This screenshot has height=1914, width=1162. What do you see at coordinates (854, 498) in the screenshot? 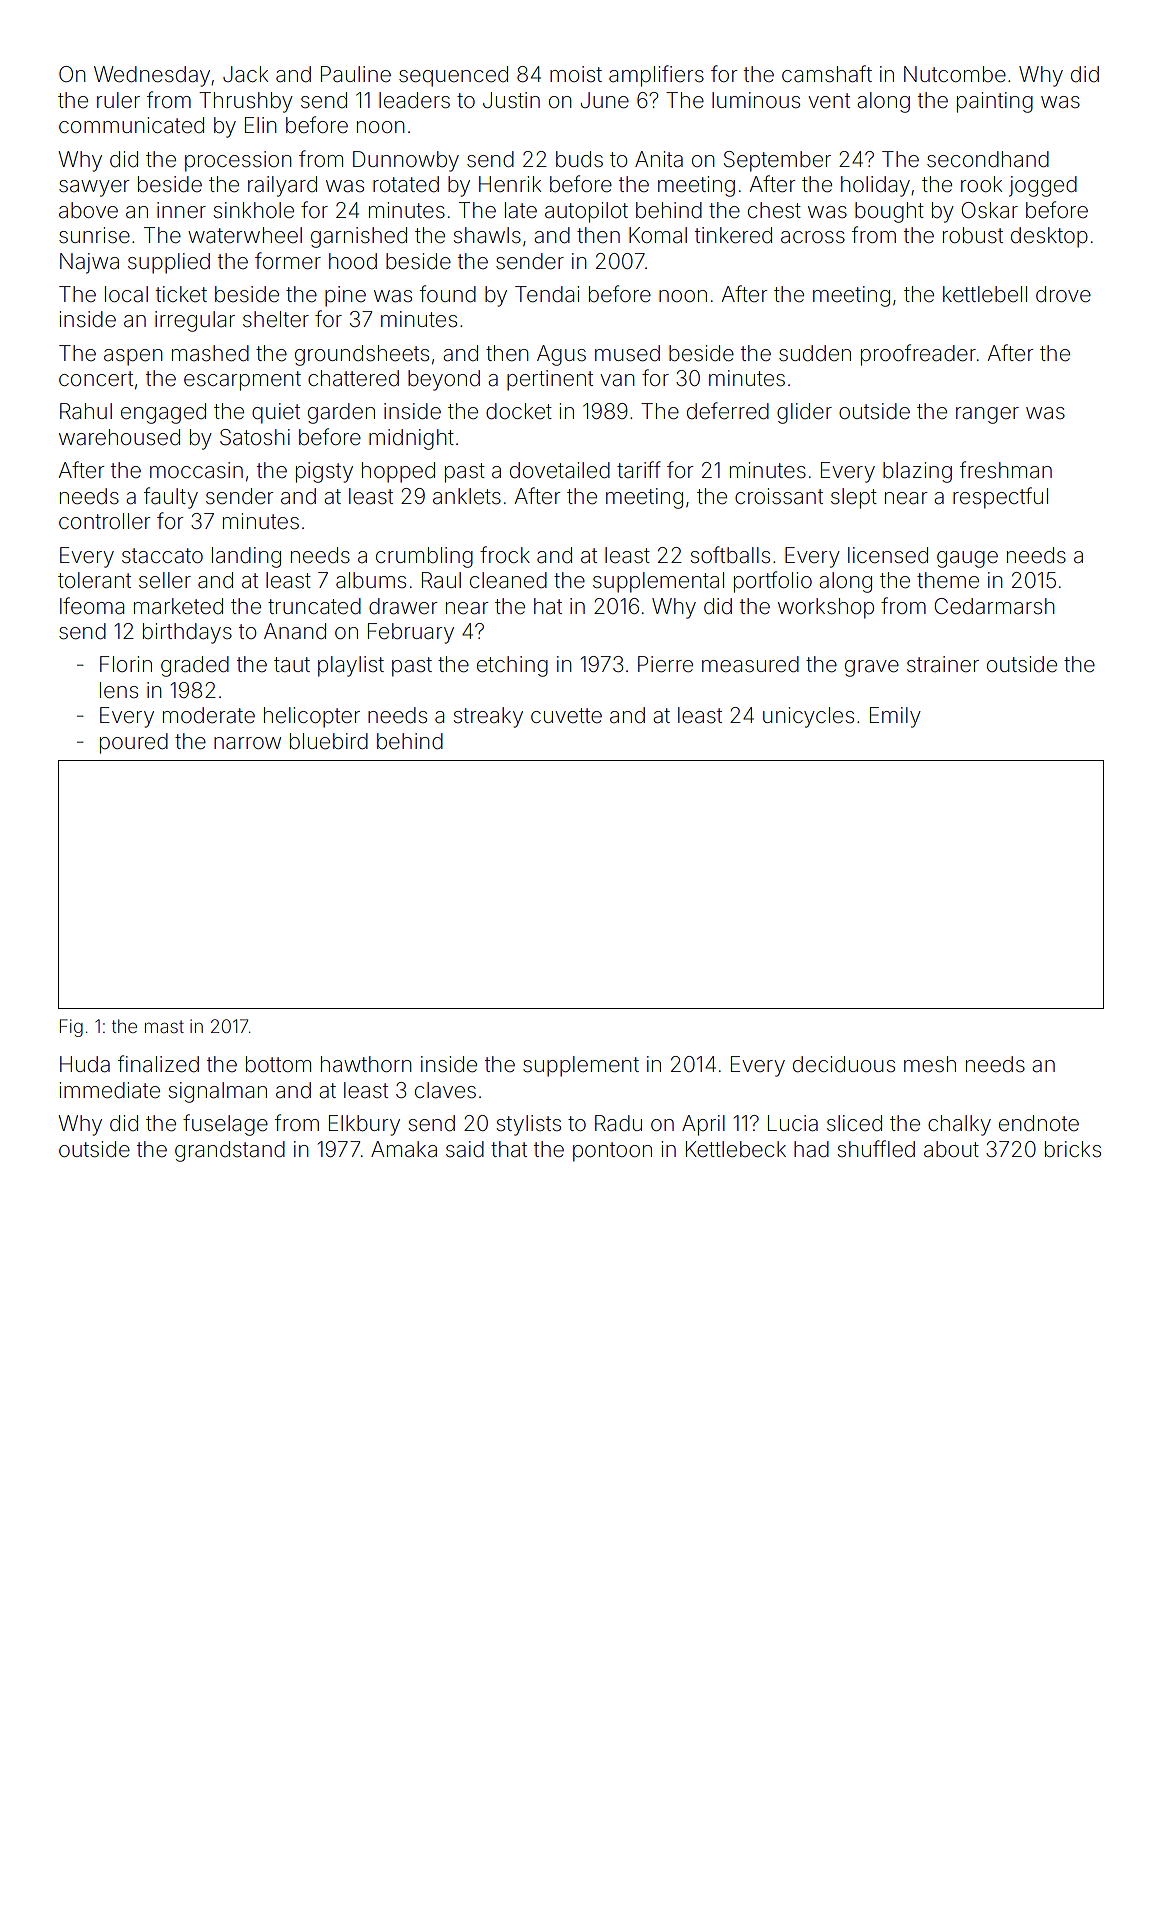
I see `slept` at bounding box center [854, 498].
